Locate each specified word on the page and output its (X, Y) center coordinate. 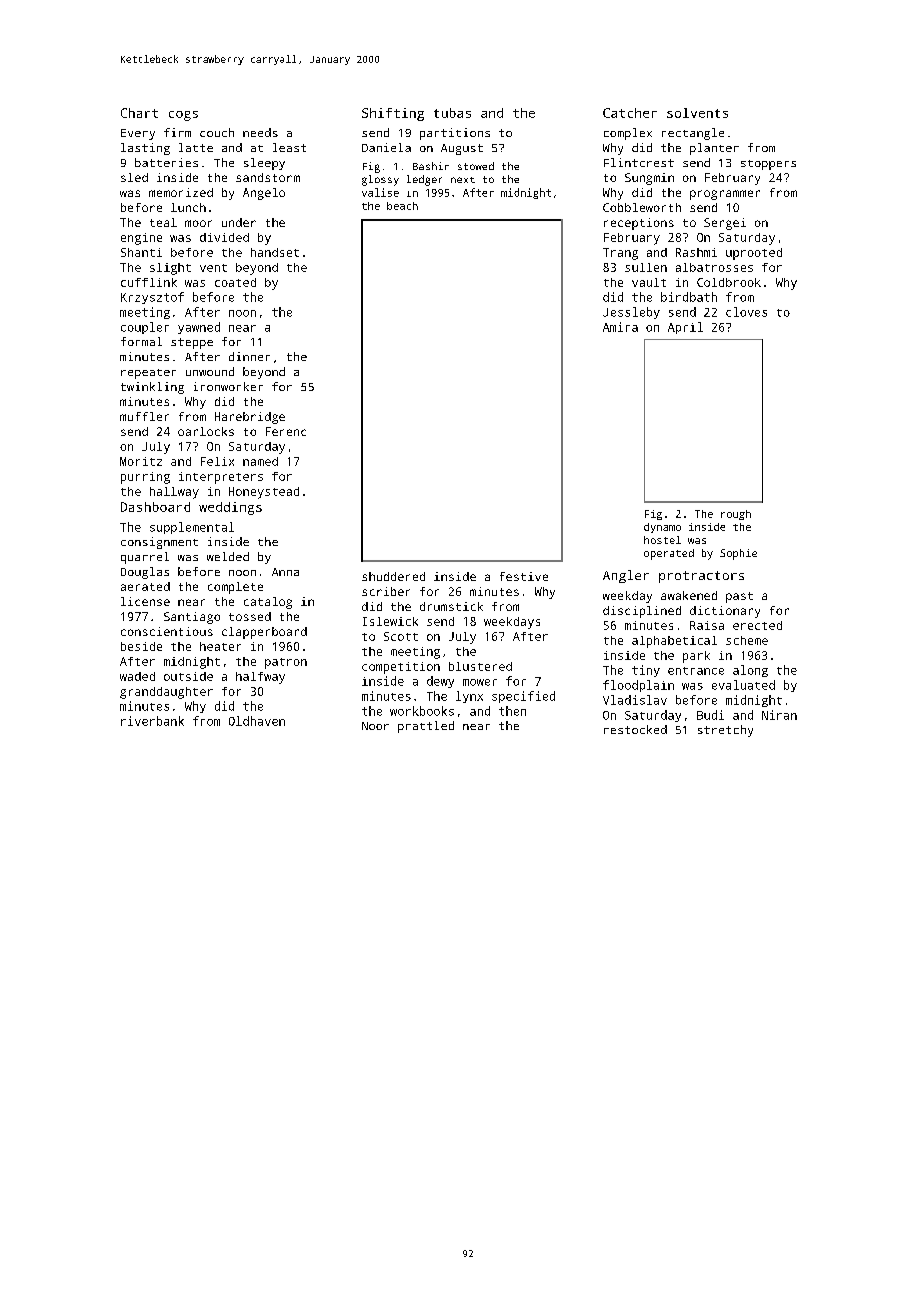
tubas (452, 113)
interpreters (221, 478)
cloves (746, 312)
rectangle (693, 134)
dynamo (662, 528)
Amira (620, 327)
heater (220, 646)
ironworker (228, 386)
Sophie (738, 554)
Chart (139, 113)
